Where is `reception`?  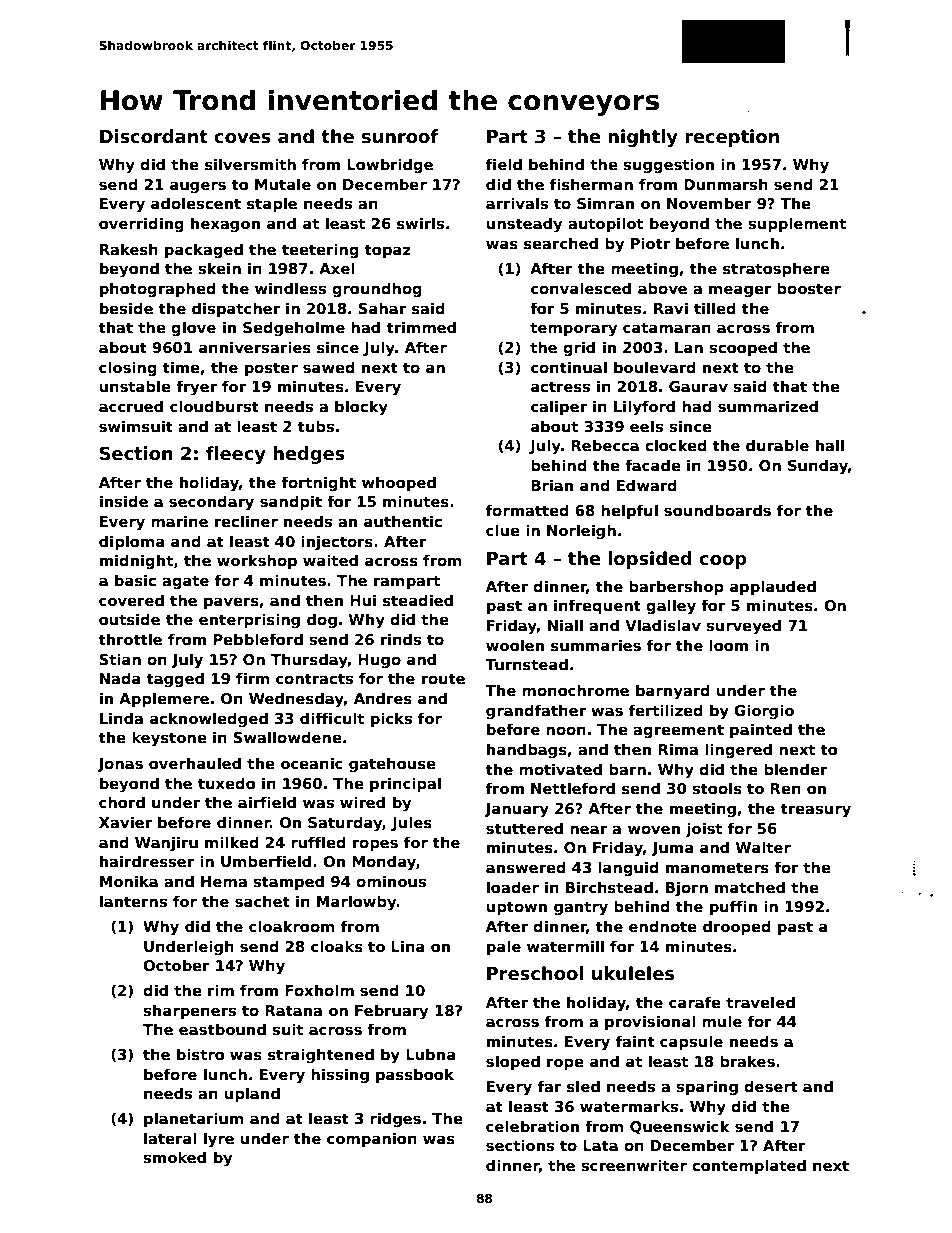
reception is located at coordinates (732, 138).
